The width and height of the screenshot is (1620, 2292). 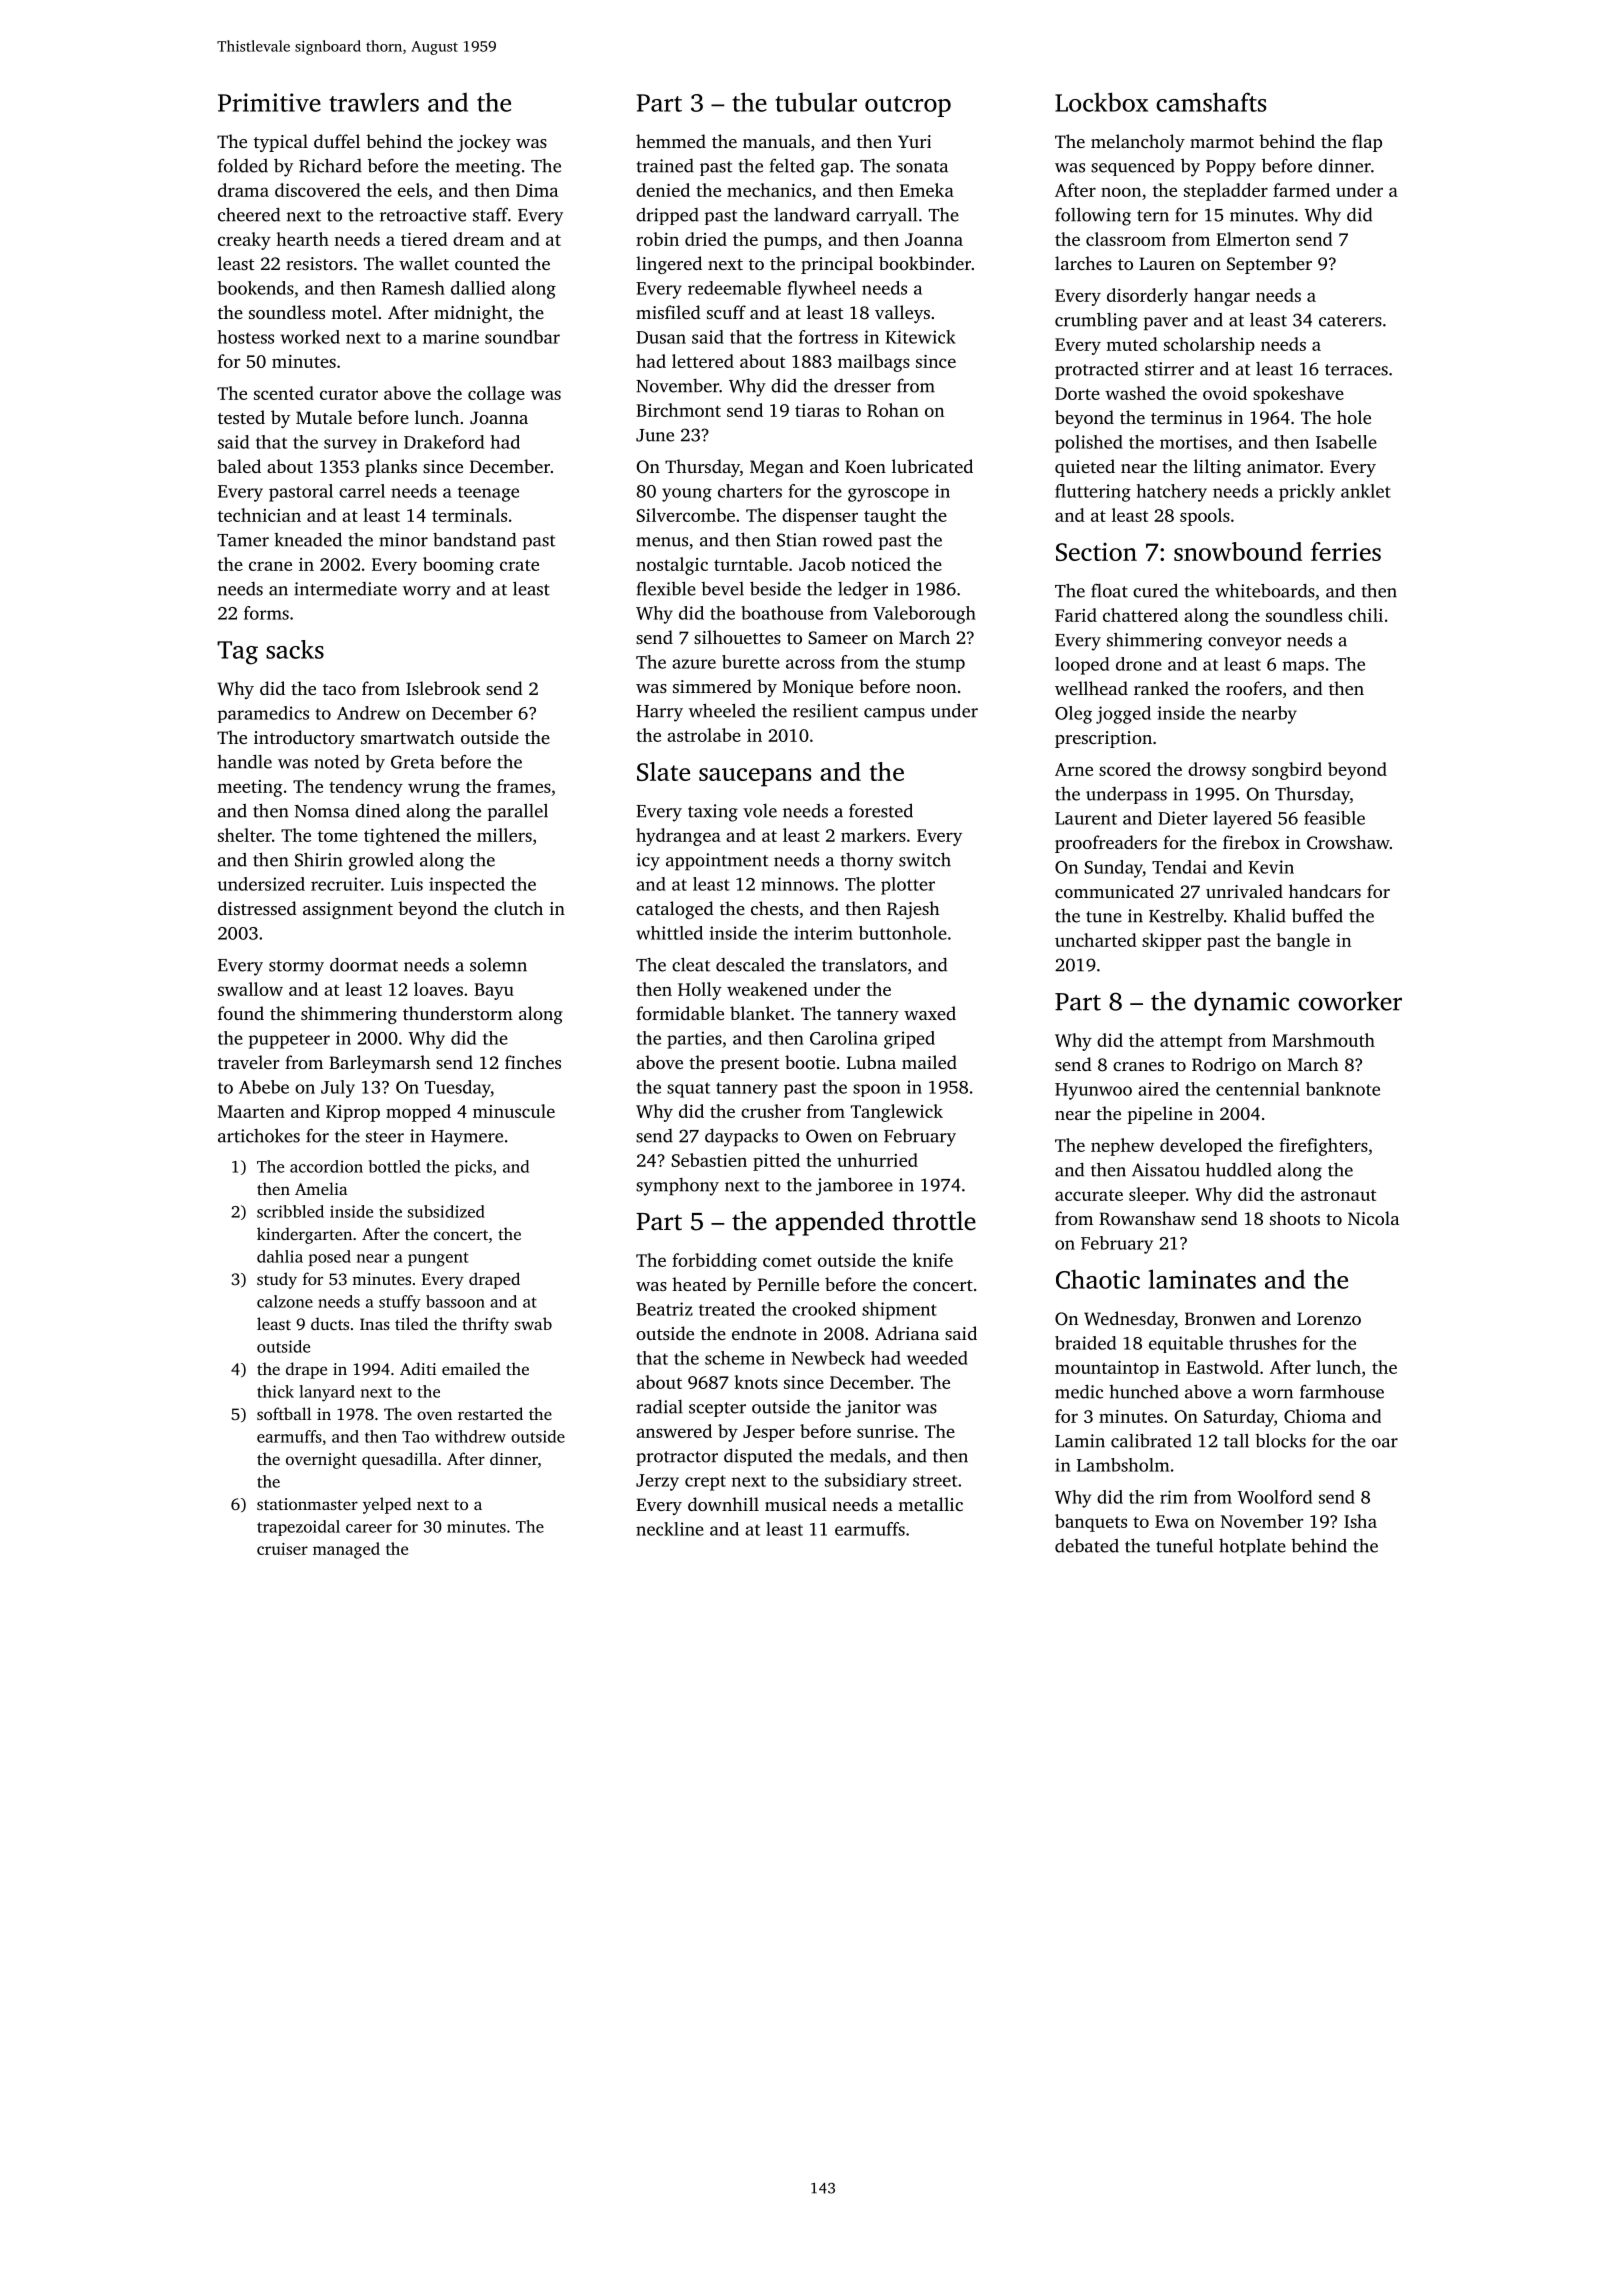 What do you see at coordinates (241, 1013) in the screenshot?
I see `found` at bounding box center [241, 1013].
